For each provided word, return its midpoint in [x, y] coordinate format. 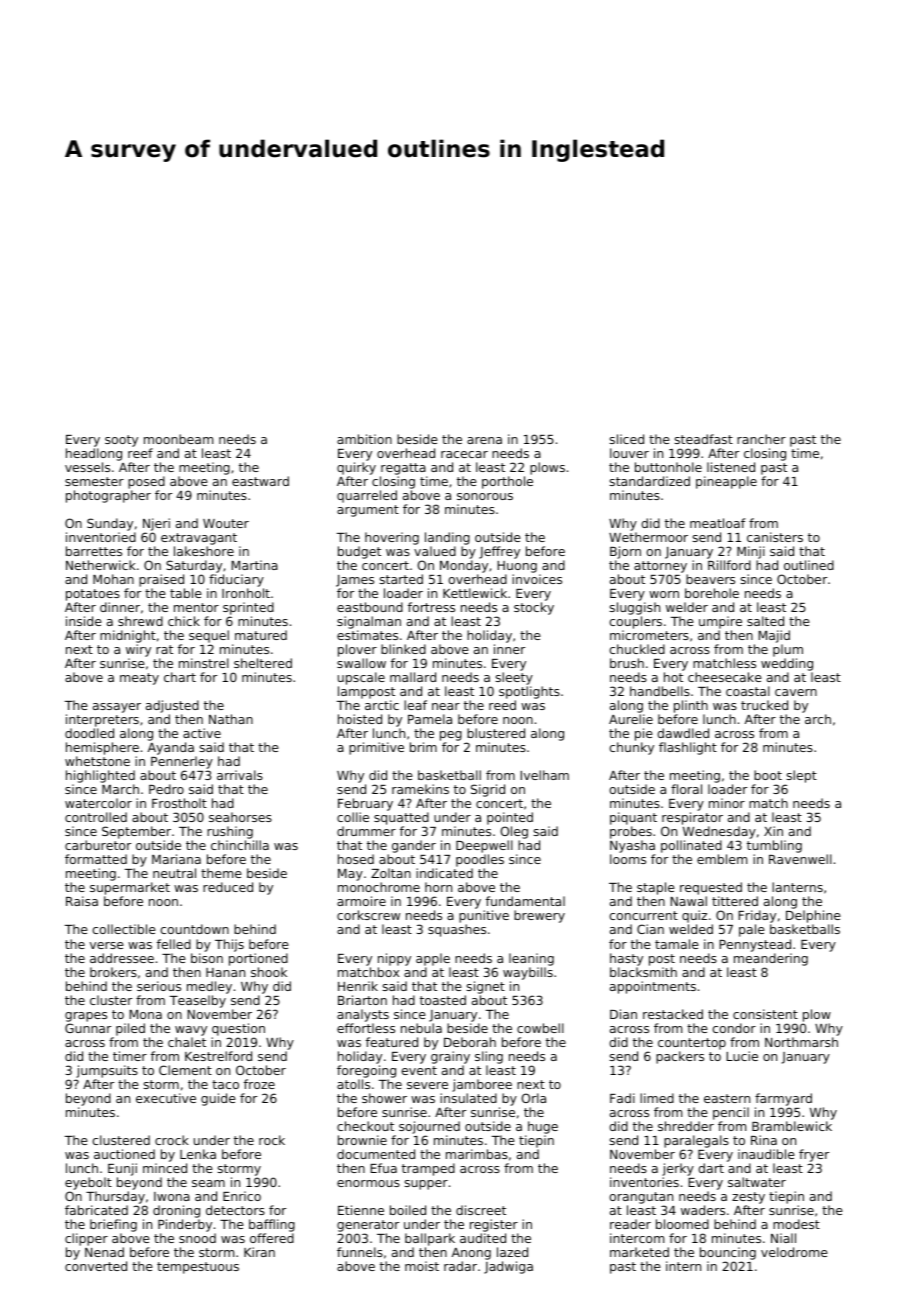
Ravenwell [800, 859]
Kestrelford [218, 1056]
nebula [421, 1028]
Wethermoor [648, 537]
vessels [87, 467]
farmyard [783, 1099]
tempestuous [198, 1268]
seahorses [240, 817]
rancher [761, 439]
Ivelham [544, 775]
